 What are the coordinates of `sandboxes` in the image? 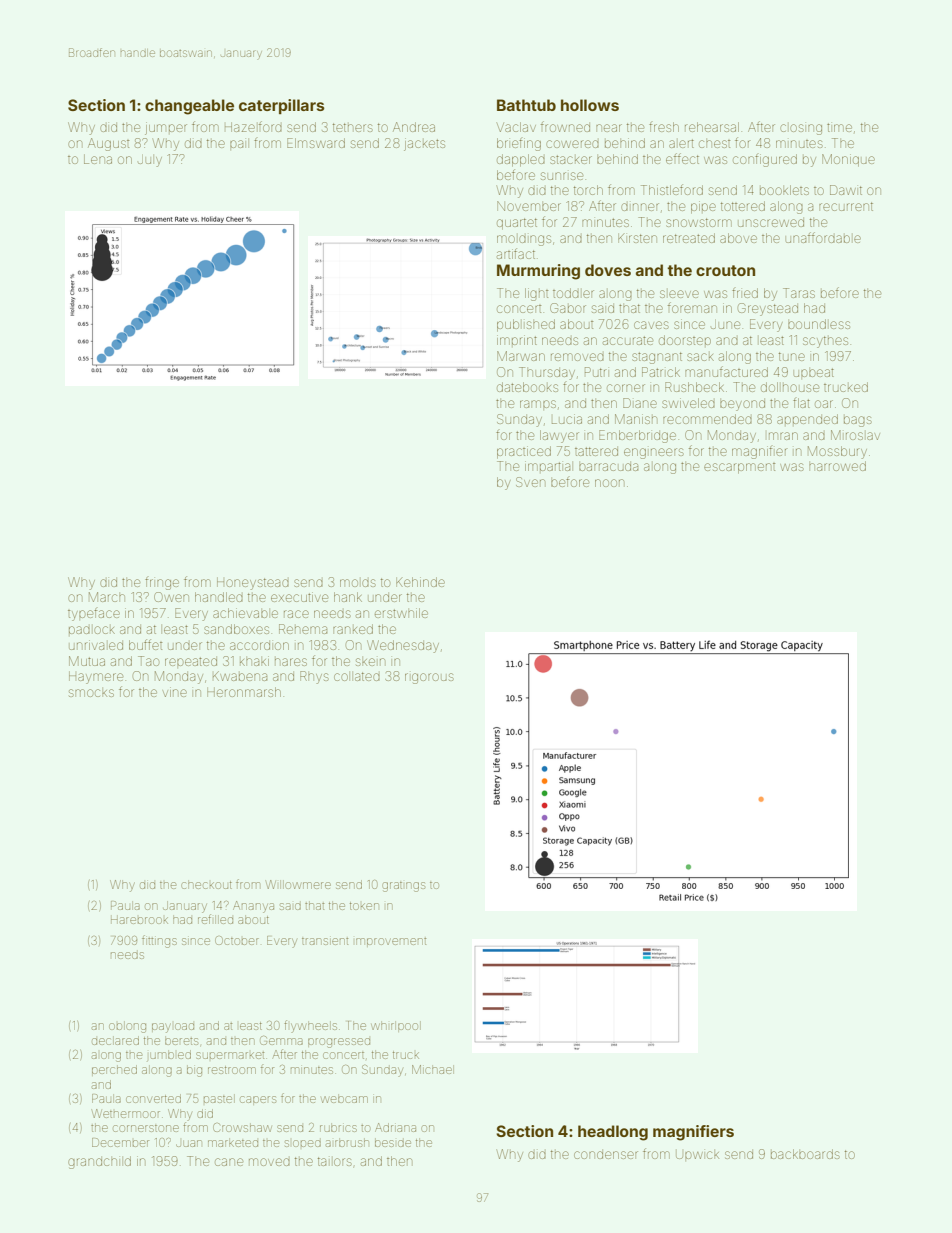 It's located at (236, 629).
